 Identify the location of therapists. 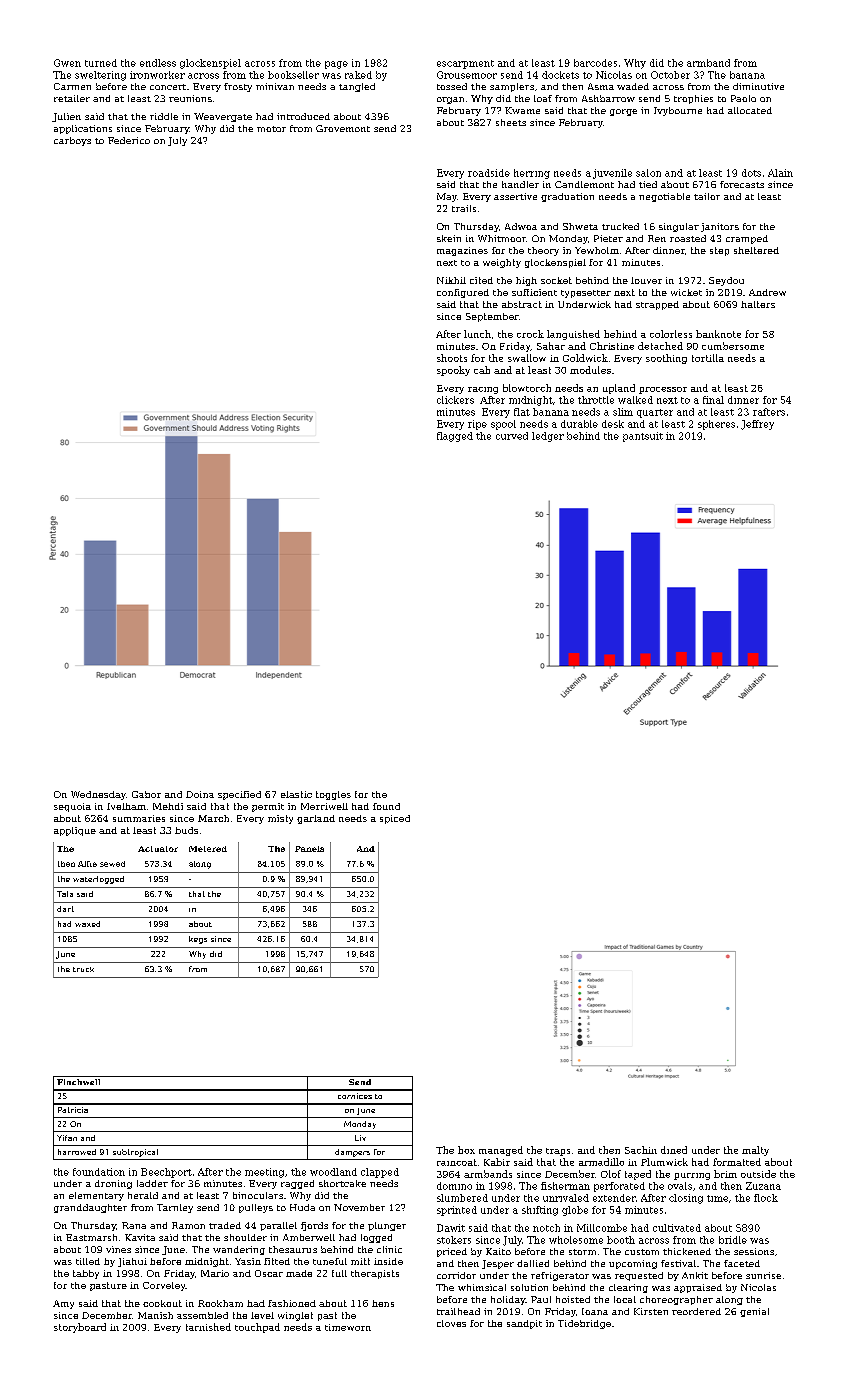
(375, 1274).
